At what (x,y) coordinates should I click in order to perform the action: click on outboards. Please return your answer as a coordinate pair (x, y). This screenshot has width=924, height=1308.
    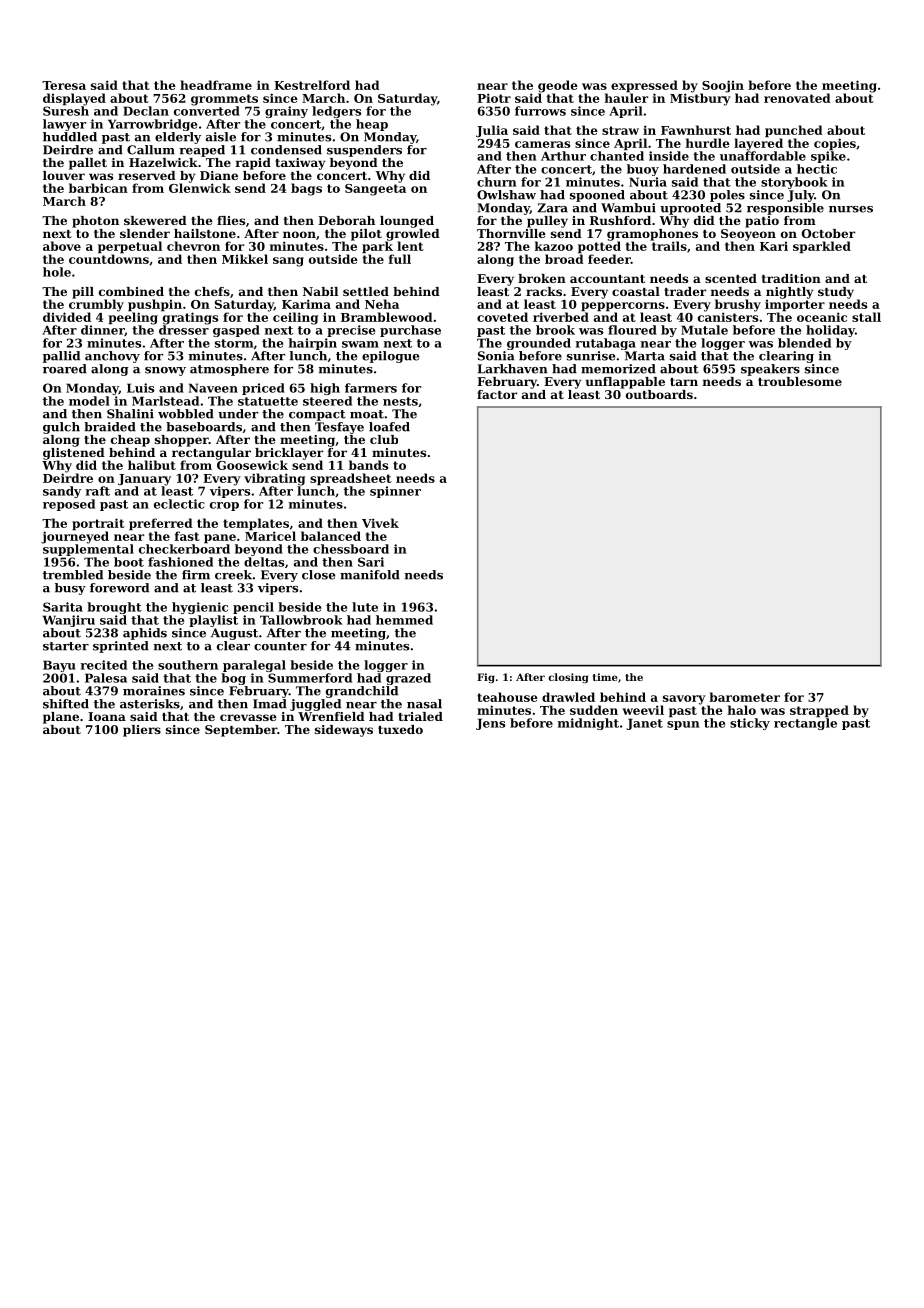
    Looking at the image, I should click on (659, 394).
